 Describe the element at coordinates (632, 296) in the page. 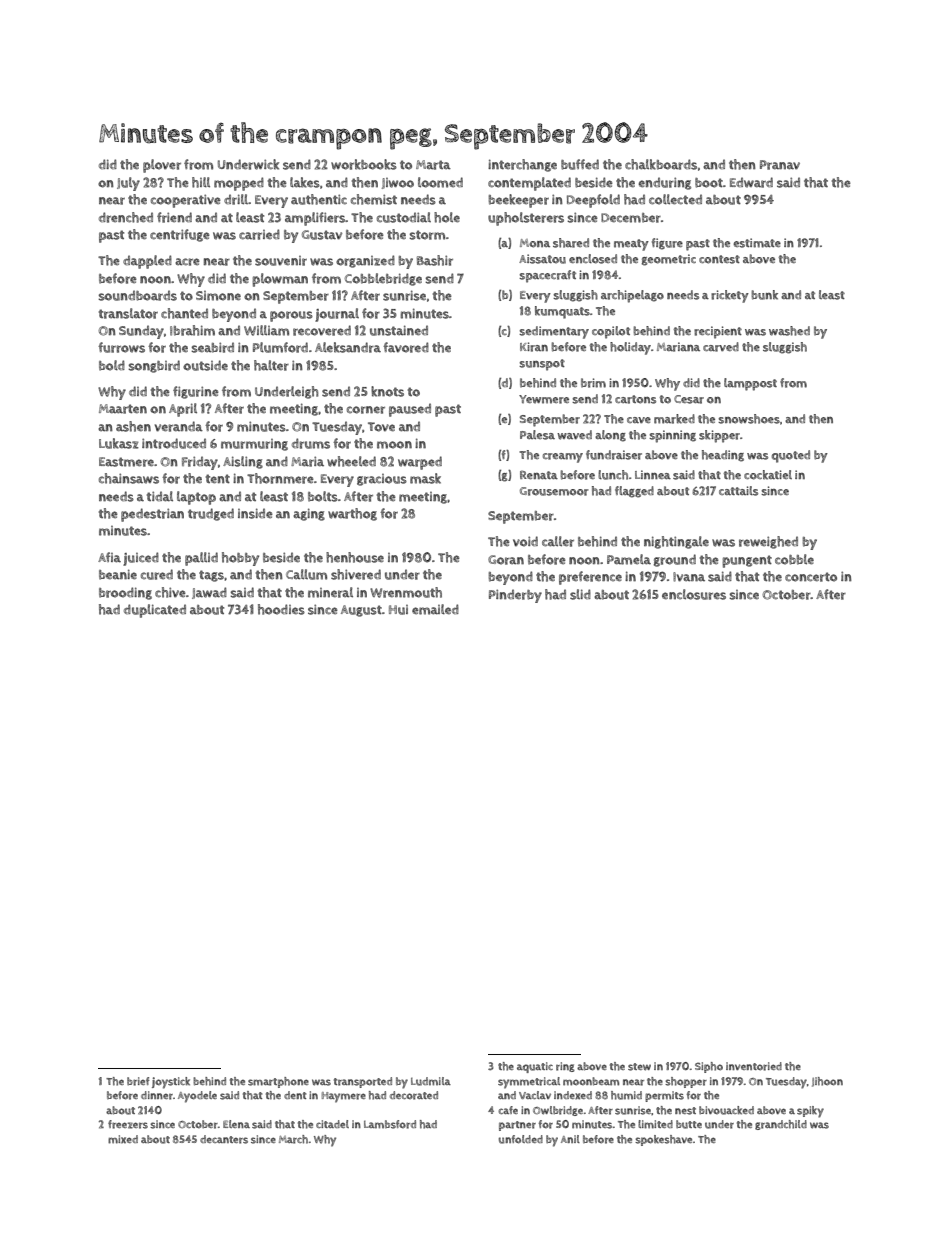

I see `archipelago` at that location.
